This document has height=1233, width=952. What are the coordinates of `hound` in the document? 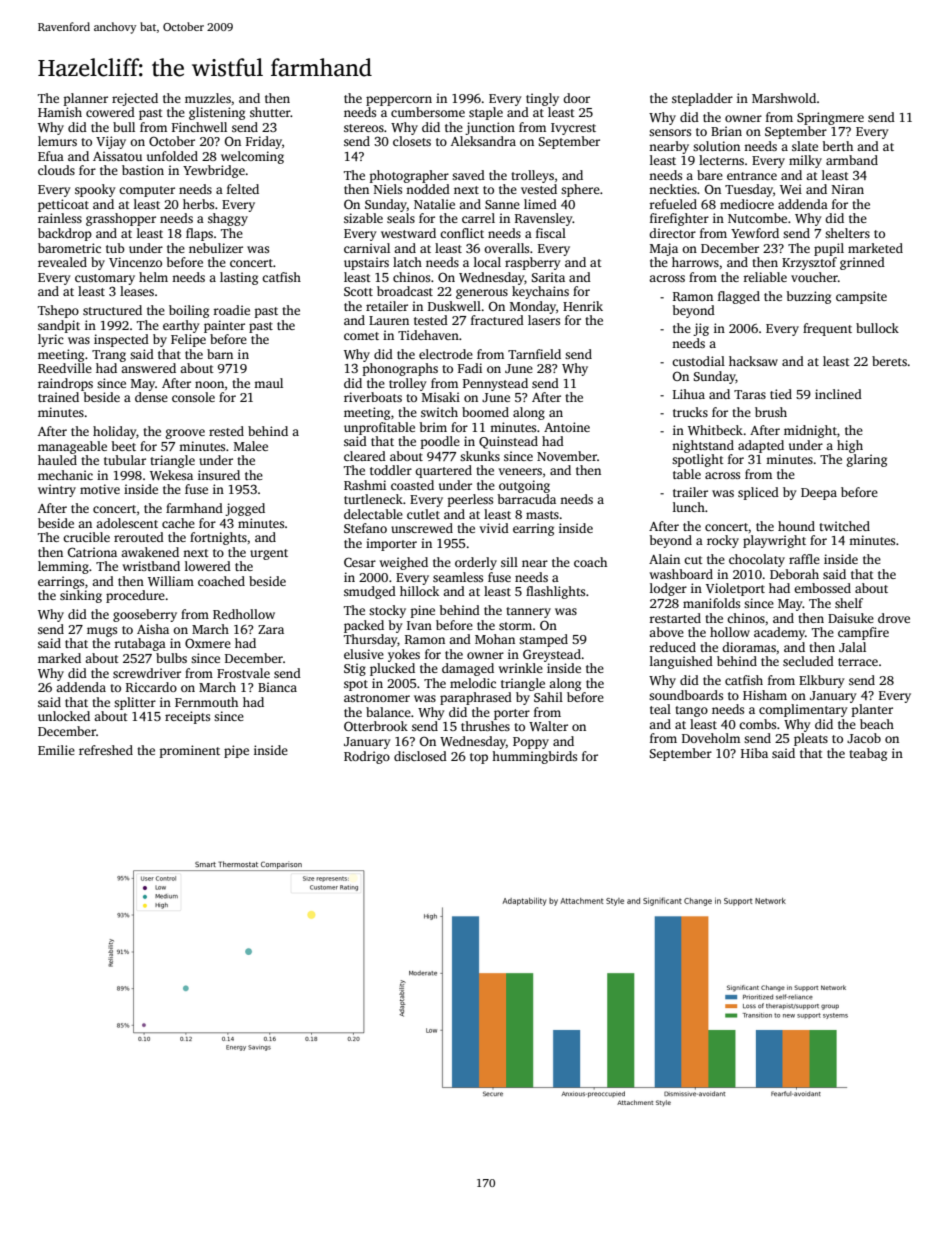 It's located at (796, 526).
